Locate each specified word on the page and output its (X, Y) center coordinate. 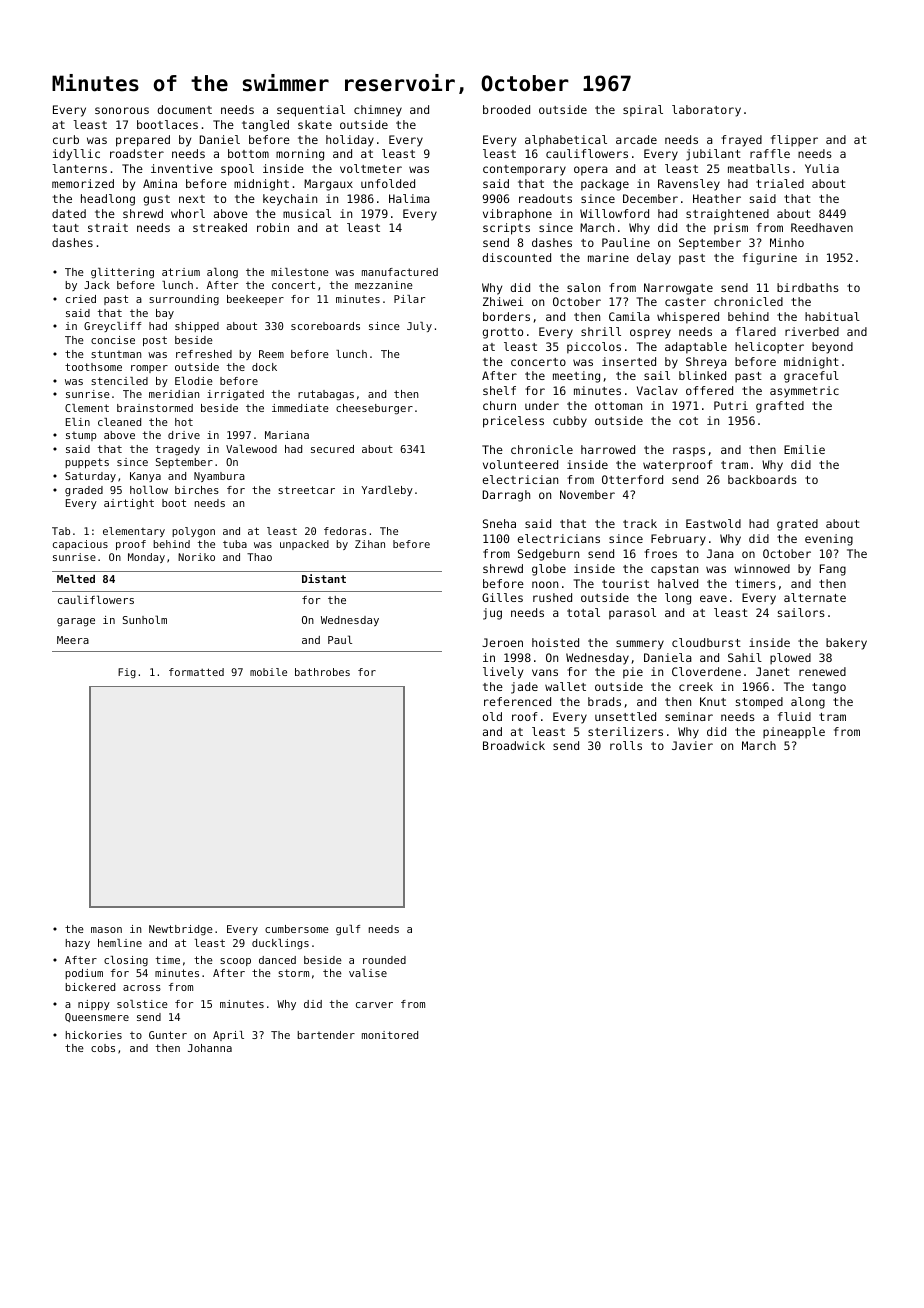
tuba (235, 544)
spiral (643, 111)
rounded (384, 960)
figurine (770, 259)
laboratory (706, 111)
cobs (103, 1048)
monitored (390, 1035)
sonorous (122, 110)
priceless (513, 422)
